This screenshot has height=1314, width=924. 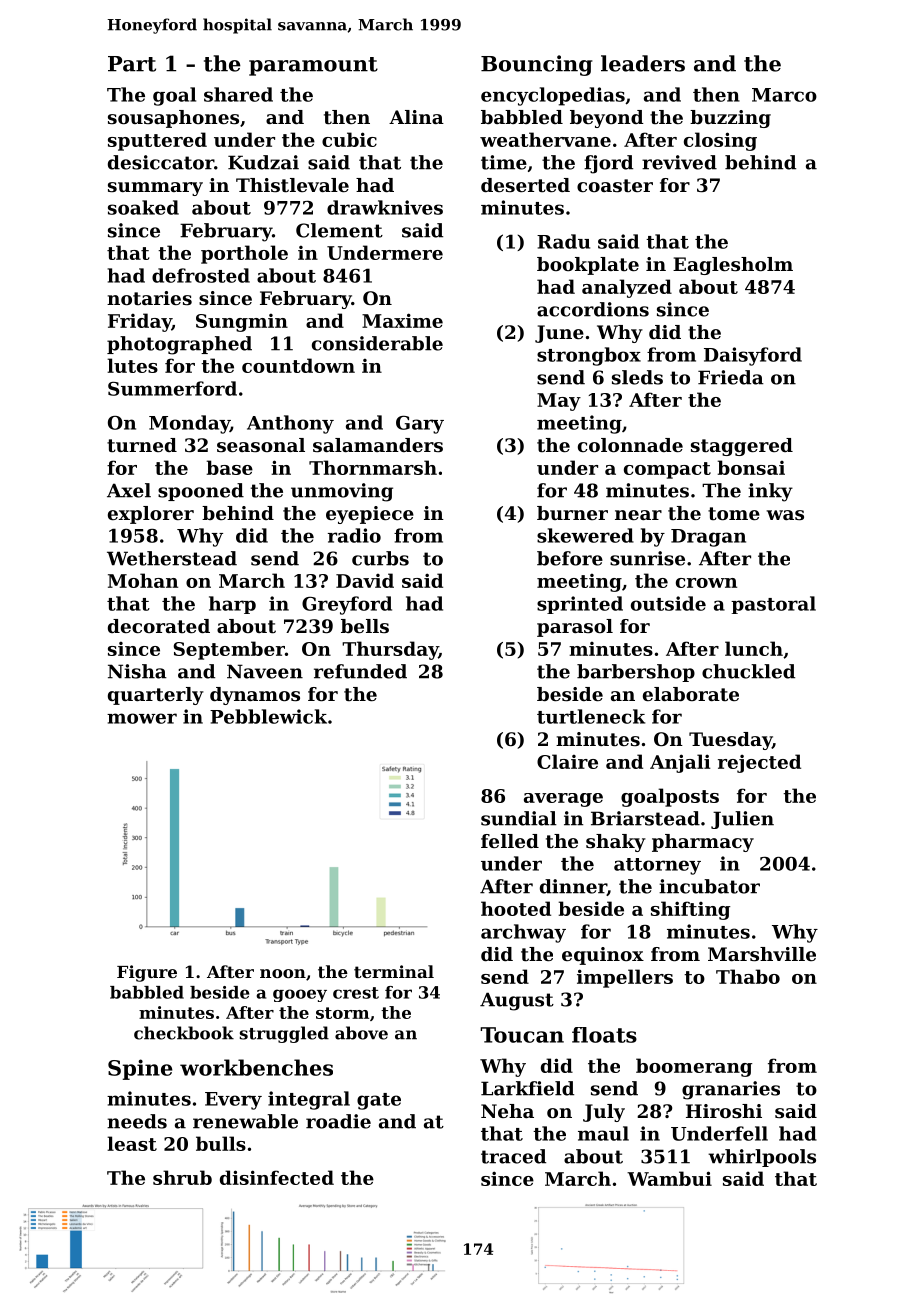 What do you see at coordinates (132, 64) in the screenshot?
I see `Part` at bounding box center [132, 64].
